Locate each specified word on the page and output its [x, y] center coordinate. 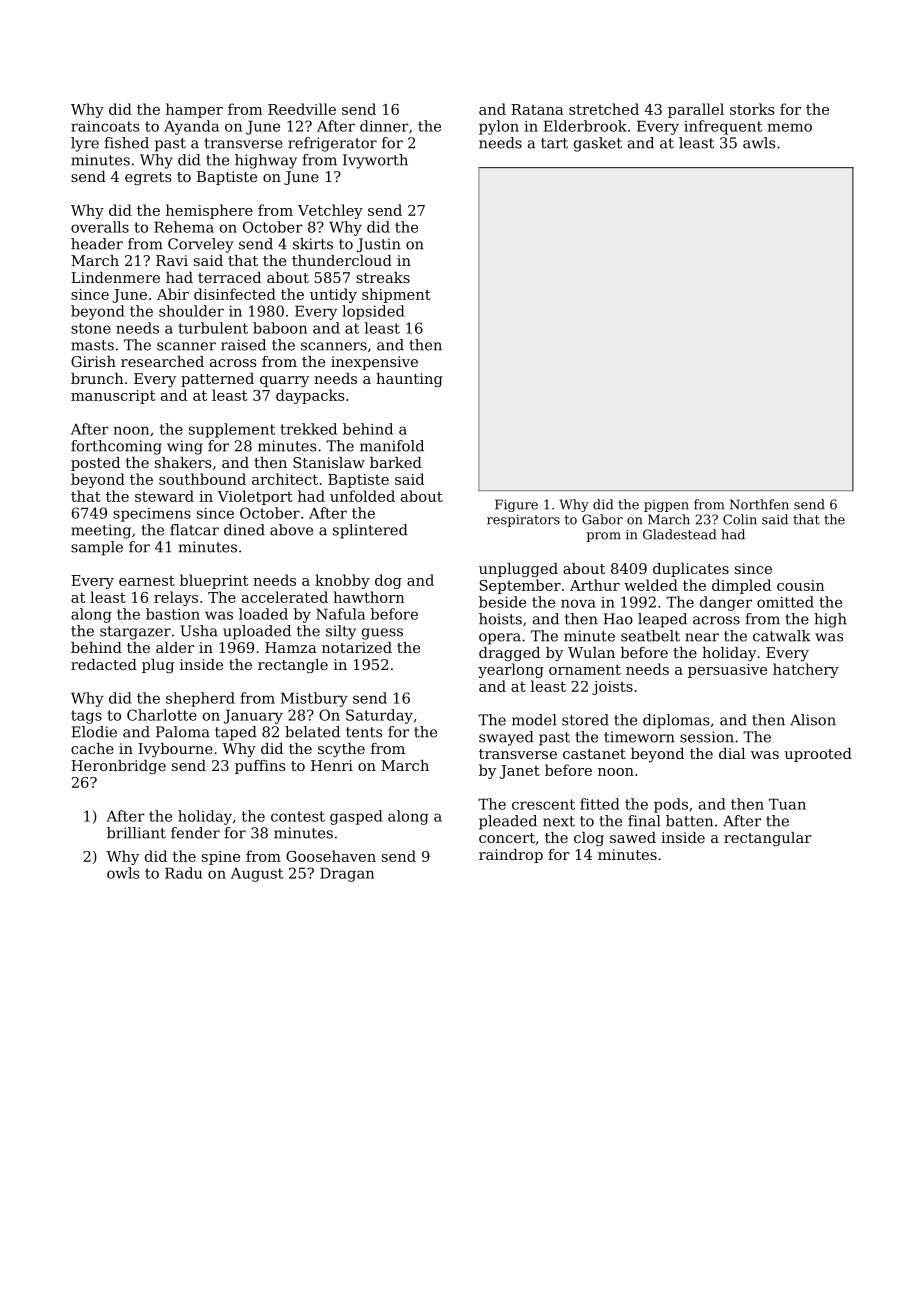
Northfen [759, 504]
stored [585, 720]
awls [759, 143]
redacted [104, 664]
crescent [543, 804]
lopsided [373, 312]
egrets [148, 179]
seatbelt [650, 636]
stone [91, 328]
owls [123, 873]
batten [689, 821]
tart [554, 143]
